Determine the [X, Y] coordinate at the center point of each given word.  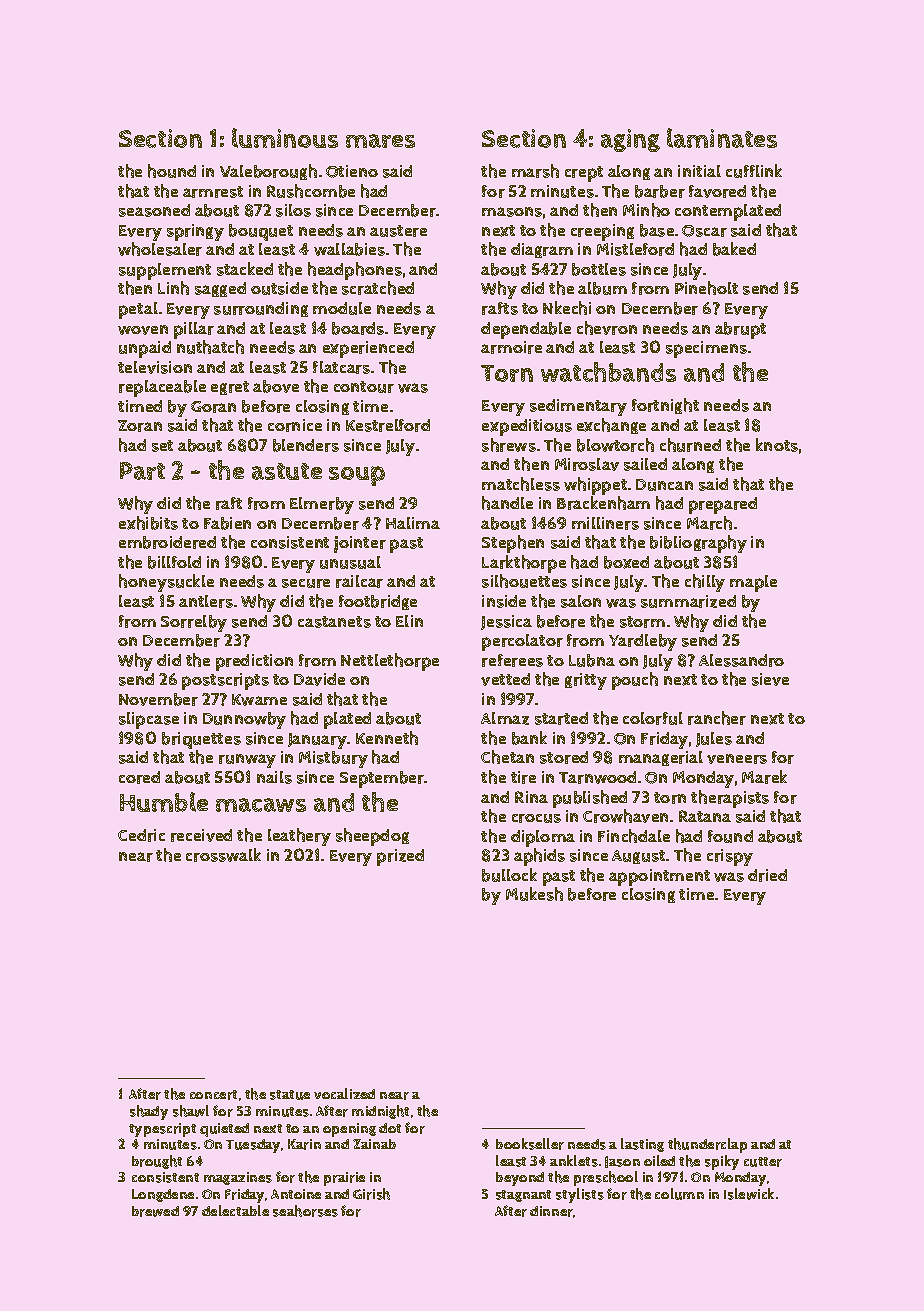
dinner [551, 1211]
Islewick [749, 1194]
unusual [350, 562]
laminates [722, 138]
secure [306, 583]
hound [172, 171]
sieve [770, 679]
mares [380, 141]
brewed [155, 1211]
